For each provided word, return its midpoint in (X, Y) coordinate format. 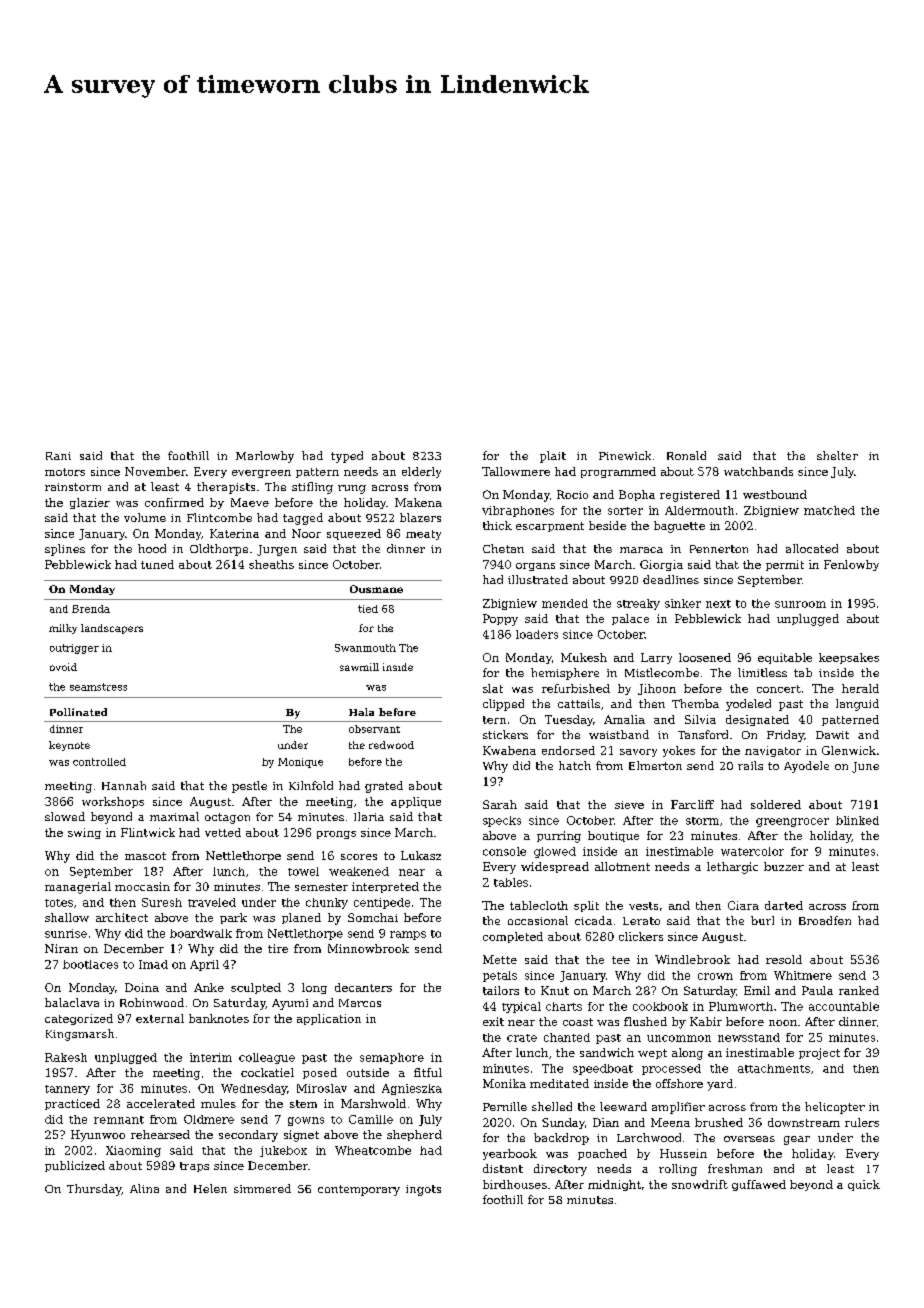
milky (63, 629)
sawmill (359, 667)
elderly (421, 472)
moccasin (142, 886)
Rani (58, 456)
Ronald (686, 455)
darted (784, 905)
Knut (555, 990)
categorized (79, 1019)
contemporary (359, 1190)
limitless (762, 672)
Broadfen (825, 920)
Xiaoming (133, 1151)
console (504, 851)
